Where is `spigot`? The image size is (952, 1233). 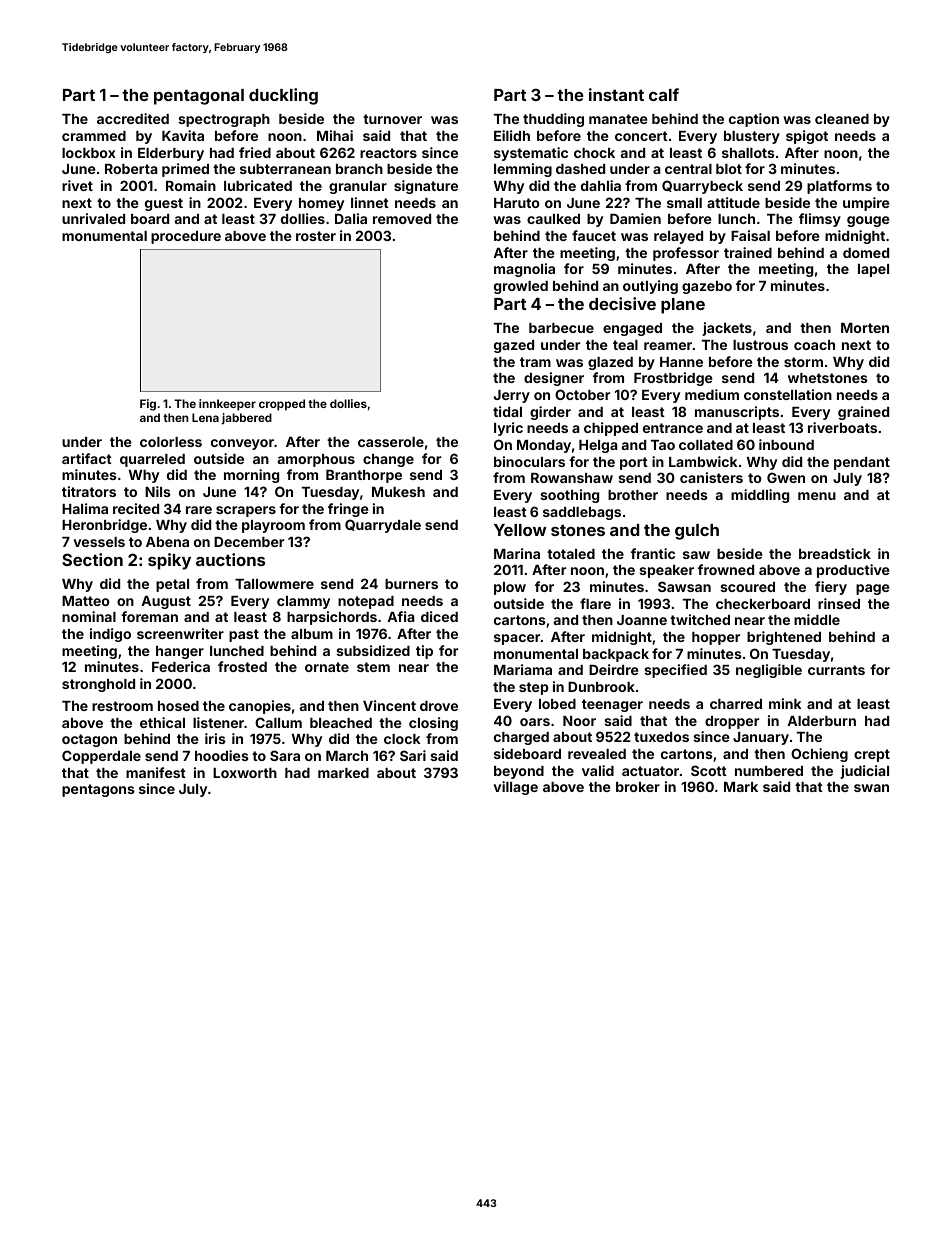
spigot is located at coordinates (807, 137).
